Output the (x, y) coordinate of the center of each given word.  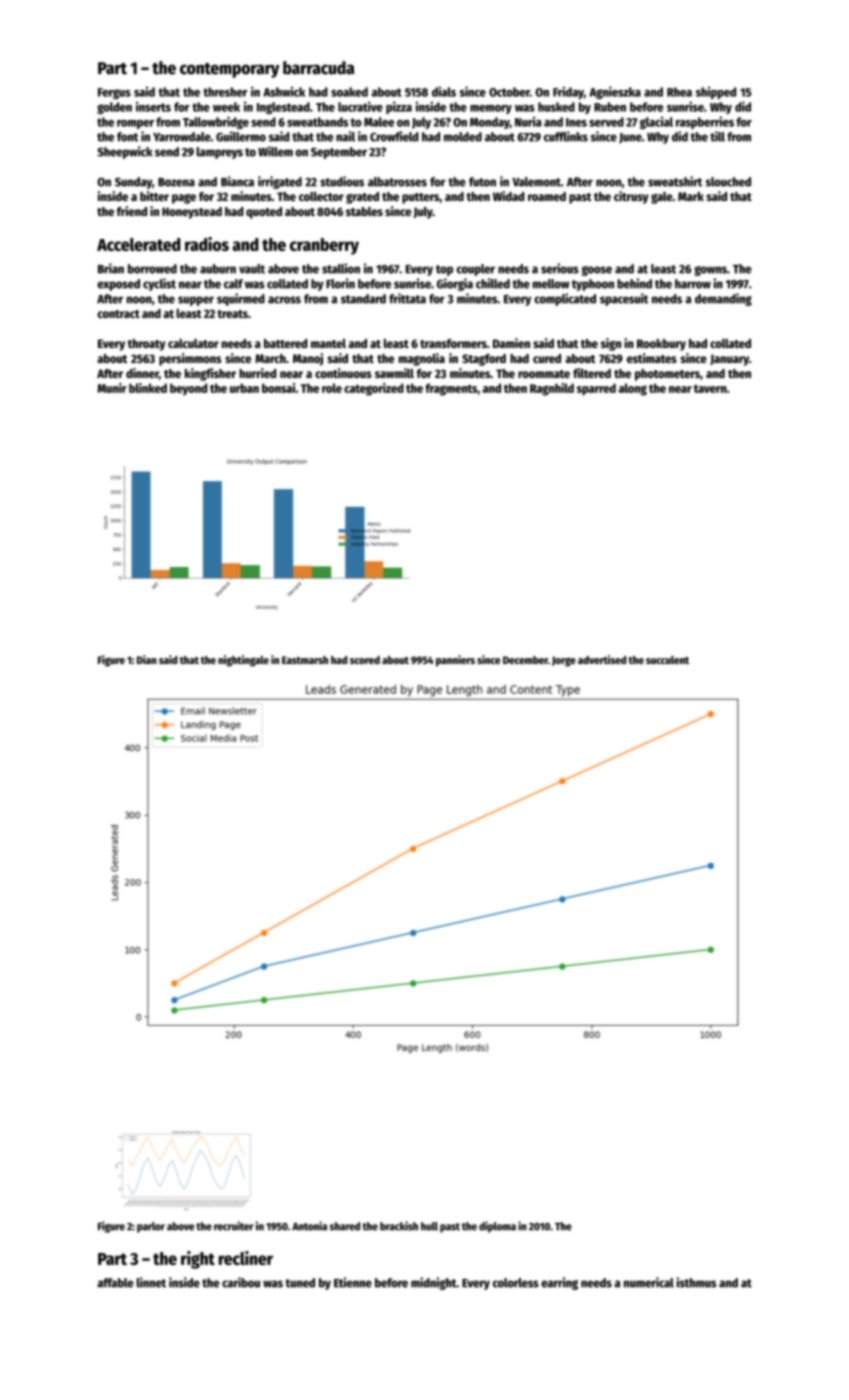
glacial (656, 122)
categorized (374, 389)
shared (345, 1226)
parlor (151, 1227)
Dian (147, 659)
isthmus (696, 1282)
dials (444, 91)
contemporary (230, 70)
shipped (716, 93)
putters (421, 198)
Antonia (309, 1226)
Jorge (564, 661)
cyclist (159, 284)
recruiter (234, 1226)
